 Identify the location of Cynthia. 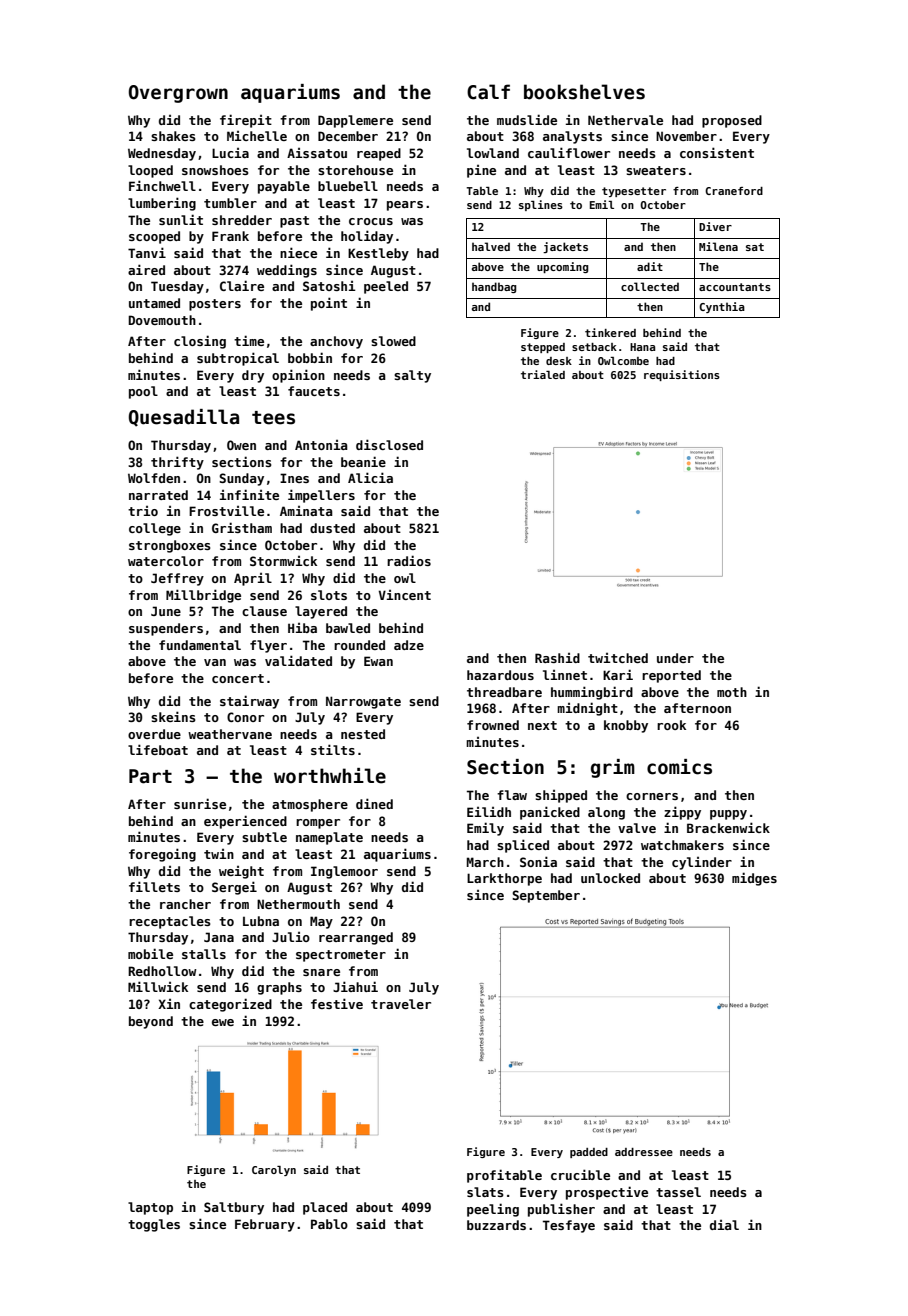
(722, 307).
